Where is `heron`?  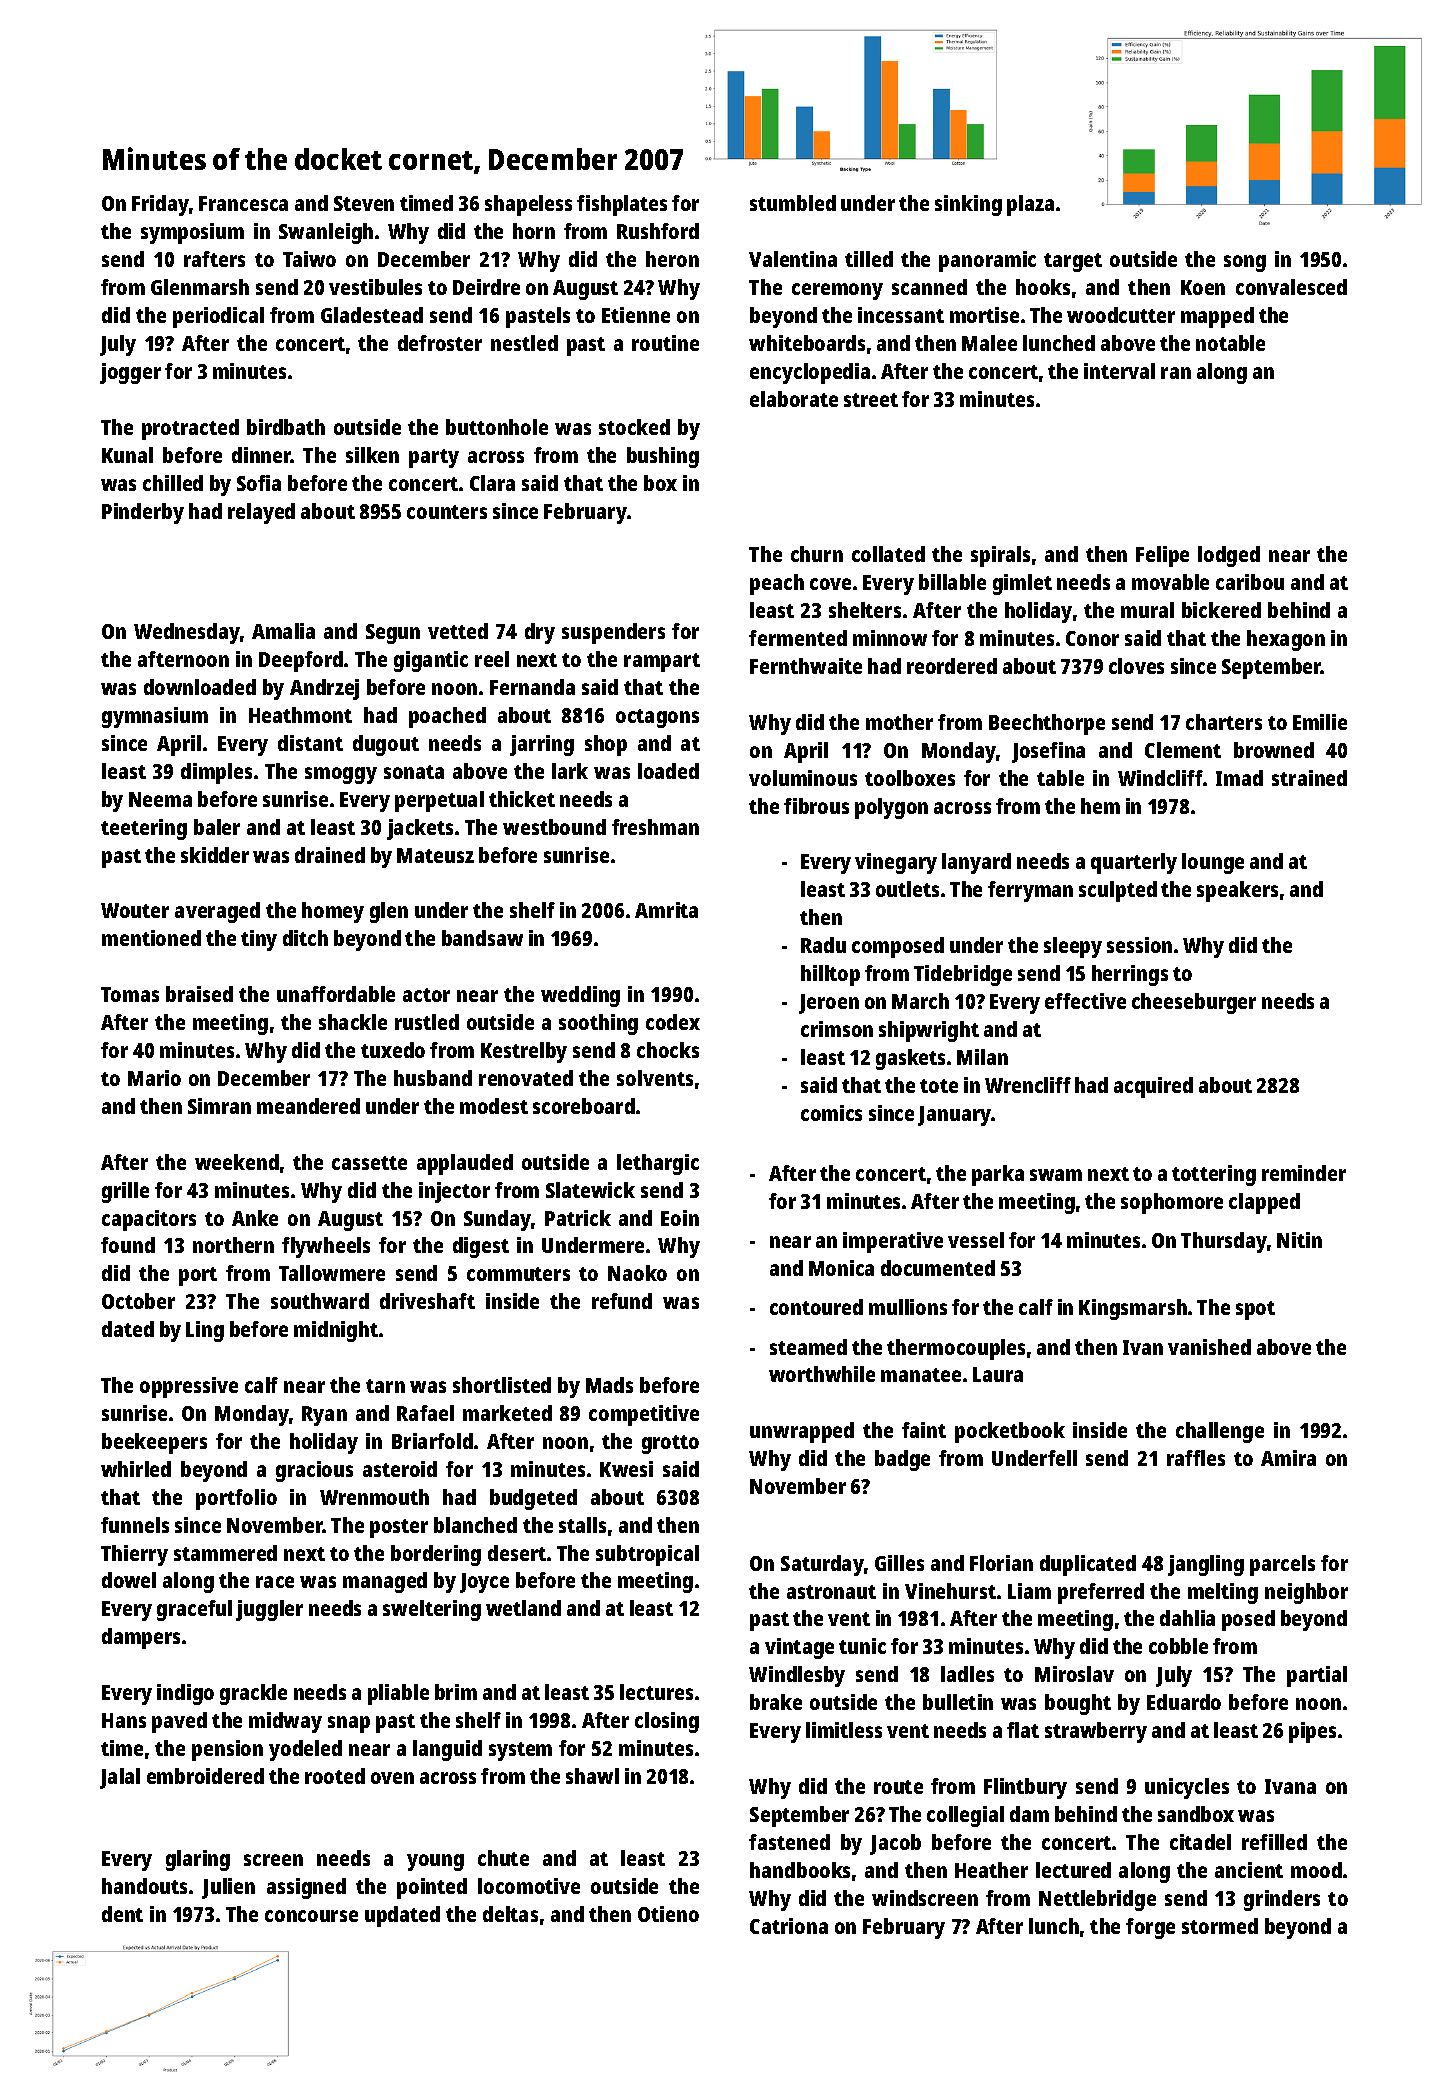
heron is located at coordinates (672, 259).
